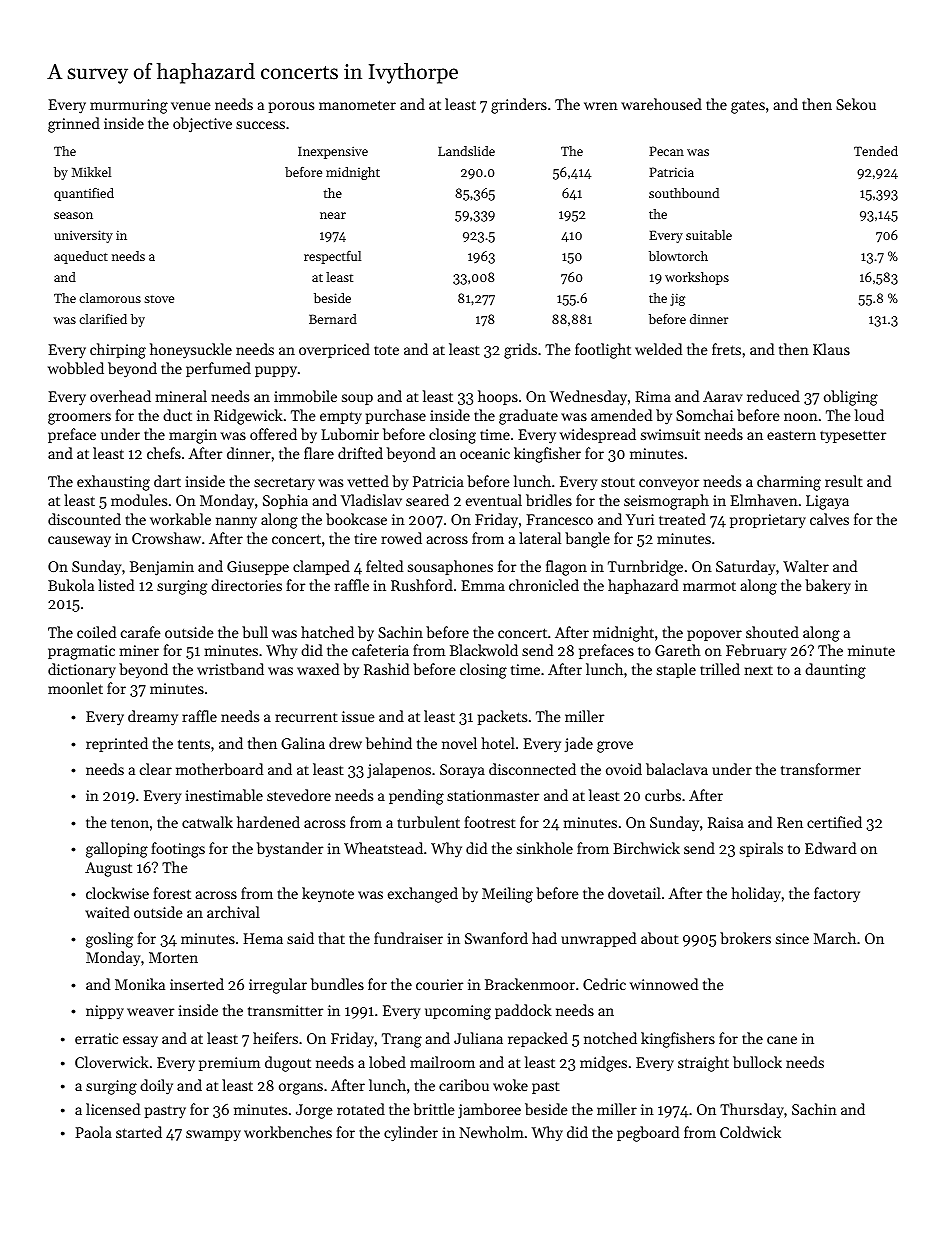 The image size is (952, 1233). What do you see at coordinates (834, 822) in the screenshot?
I see `certified` at bounding box center [834, 822].
